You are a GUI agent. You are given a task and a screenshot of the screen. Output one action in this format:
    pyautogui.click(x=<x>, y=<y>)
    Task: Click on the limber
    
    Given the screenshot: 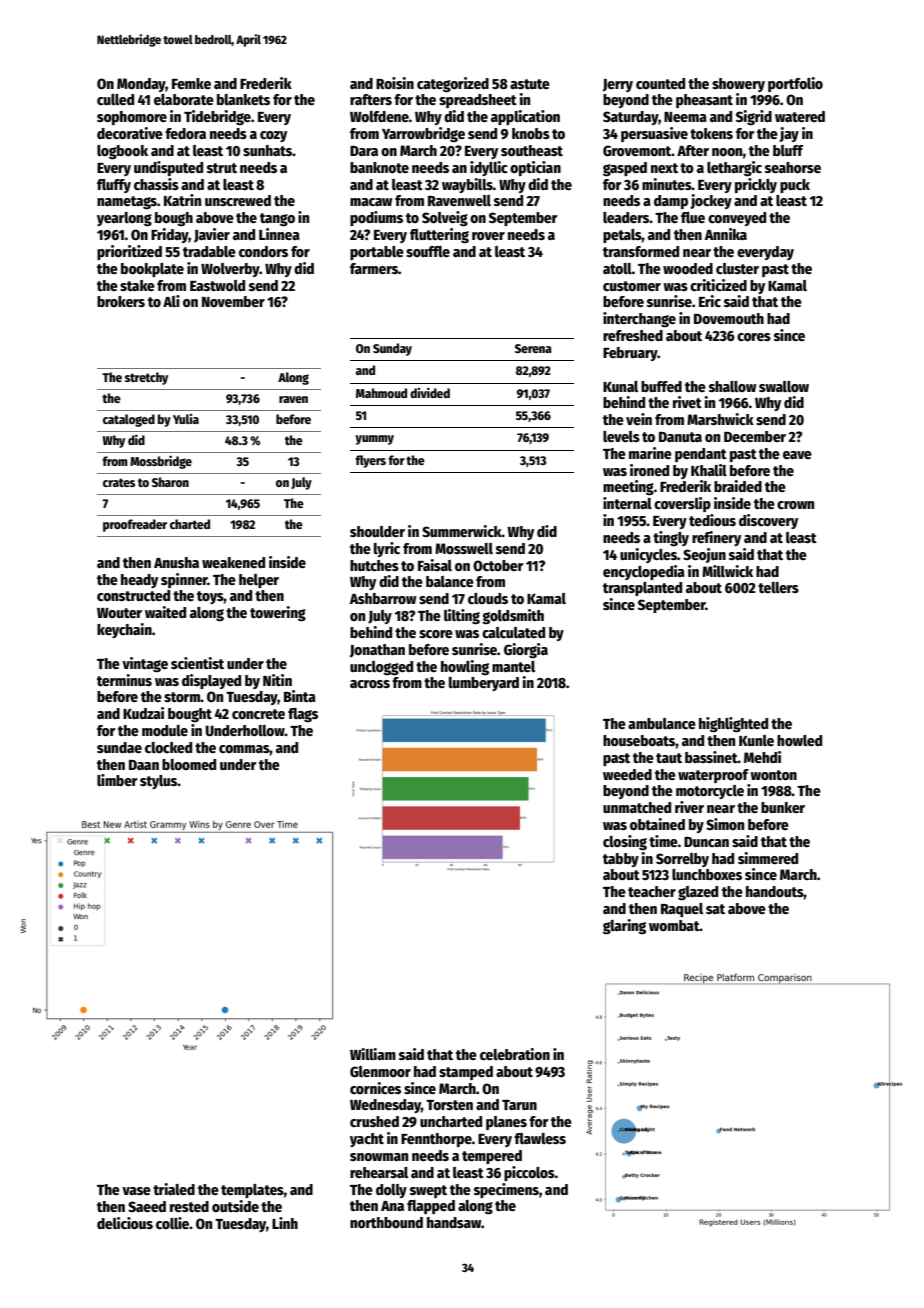 What is the action you would take?
    pyautogui.click(x=117, y=780)
